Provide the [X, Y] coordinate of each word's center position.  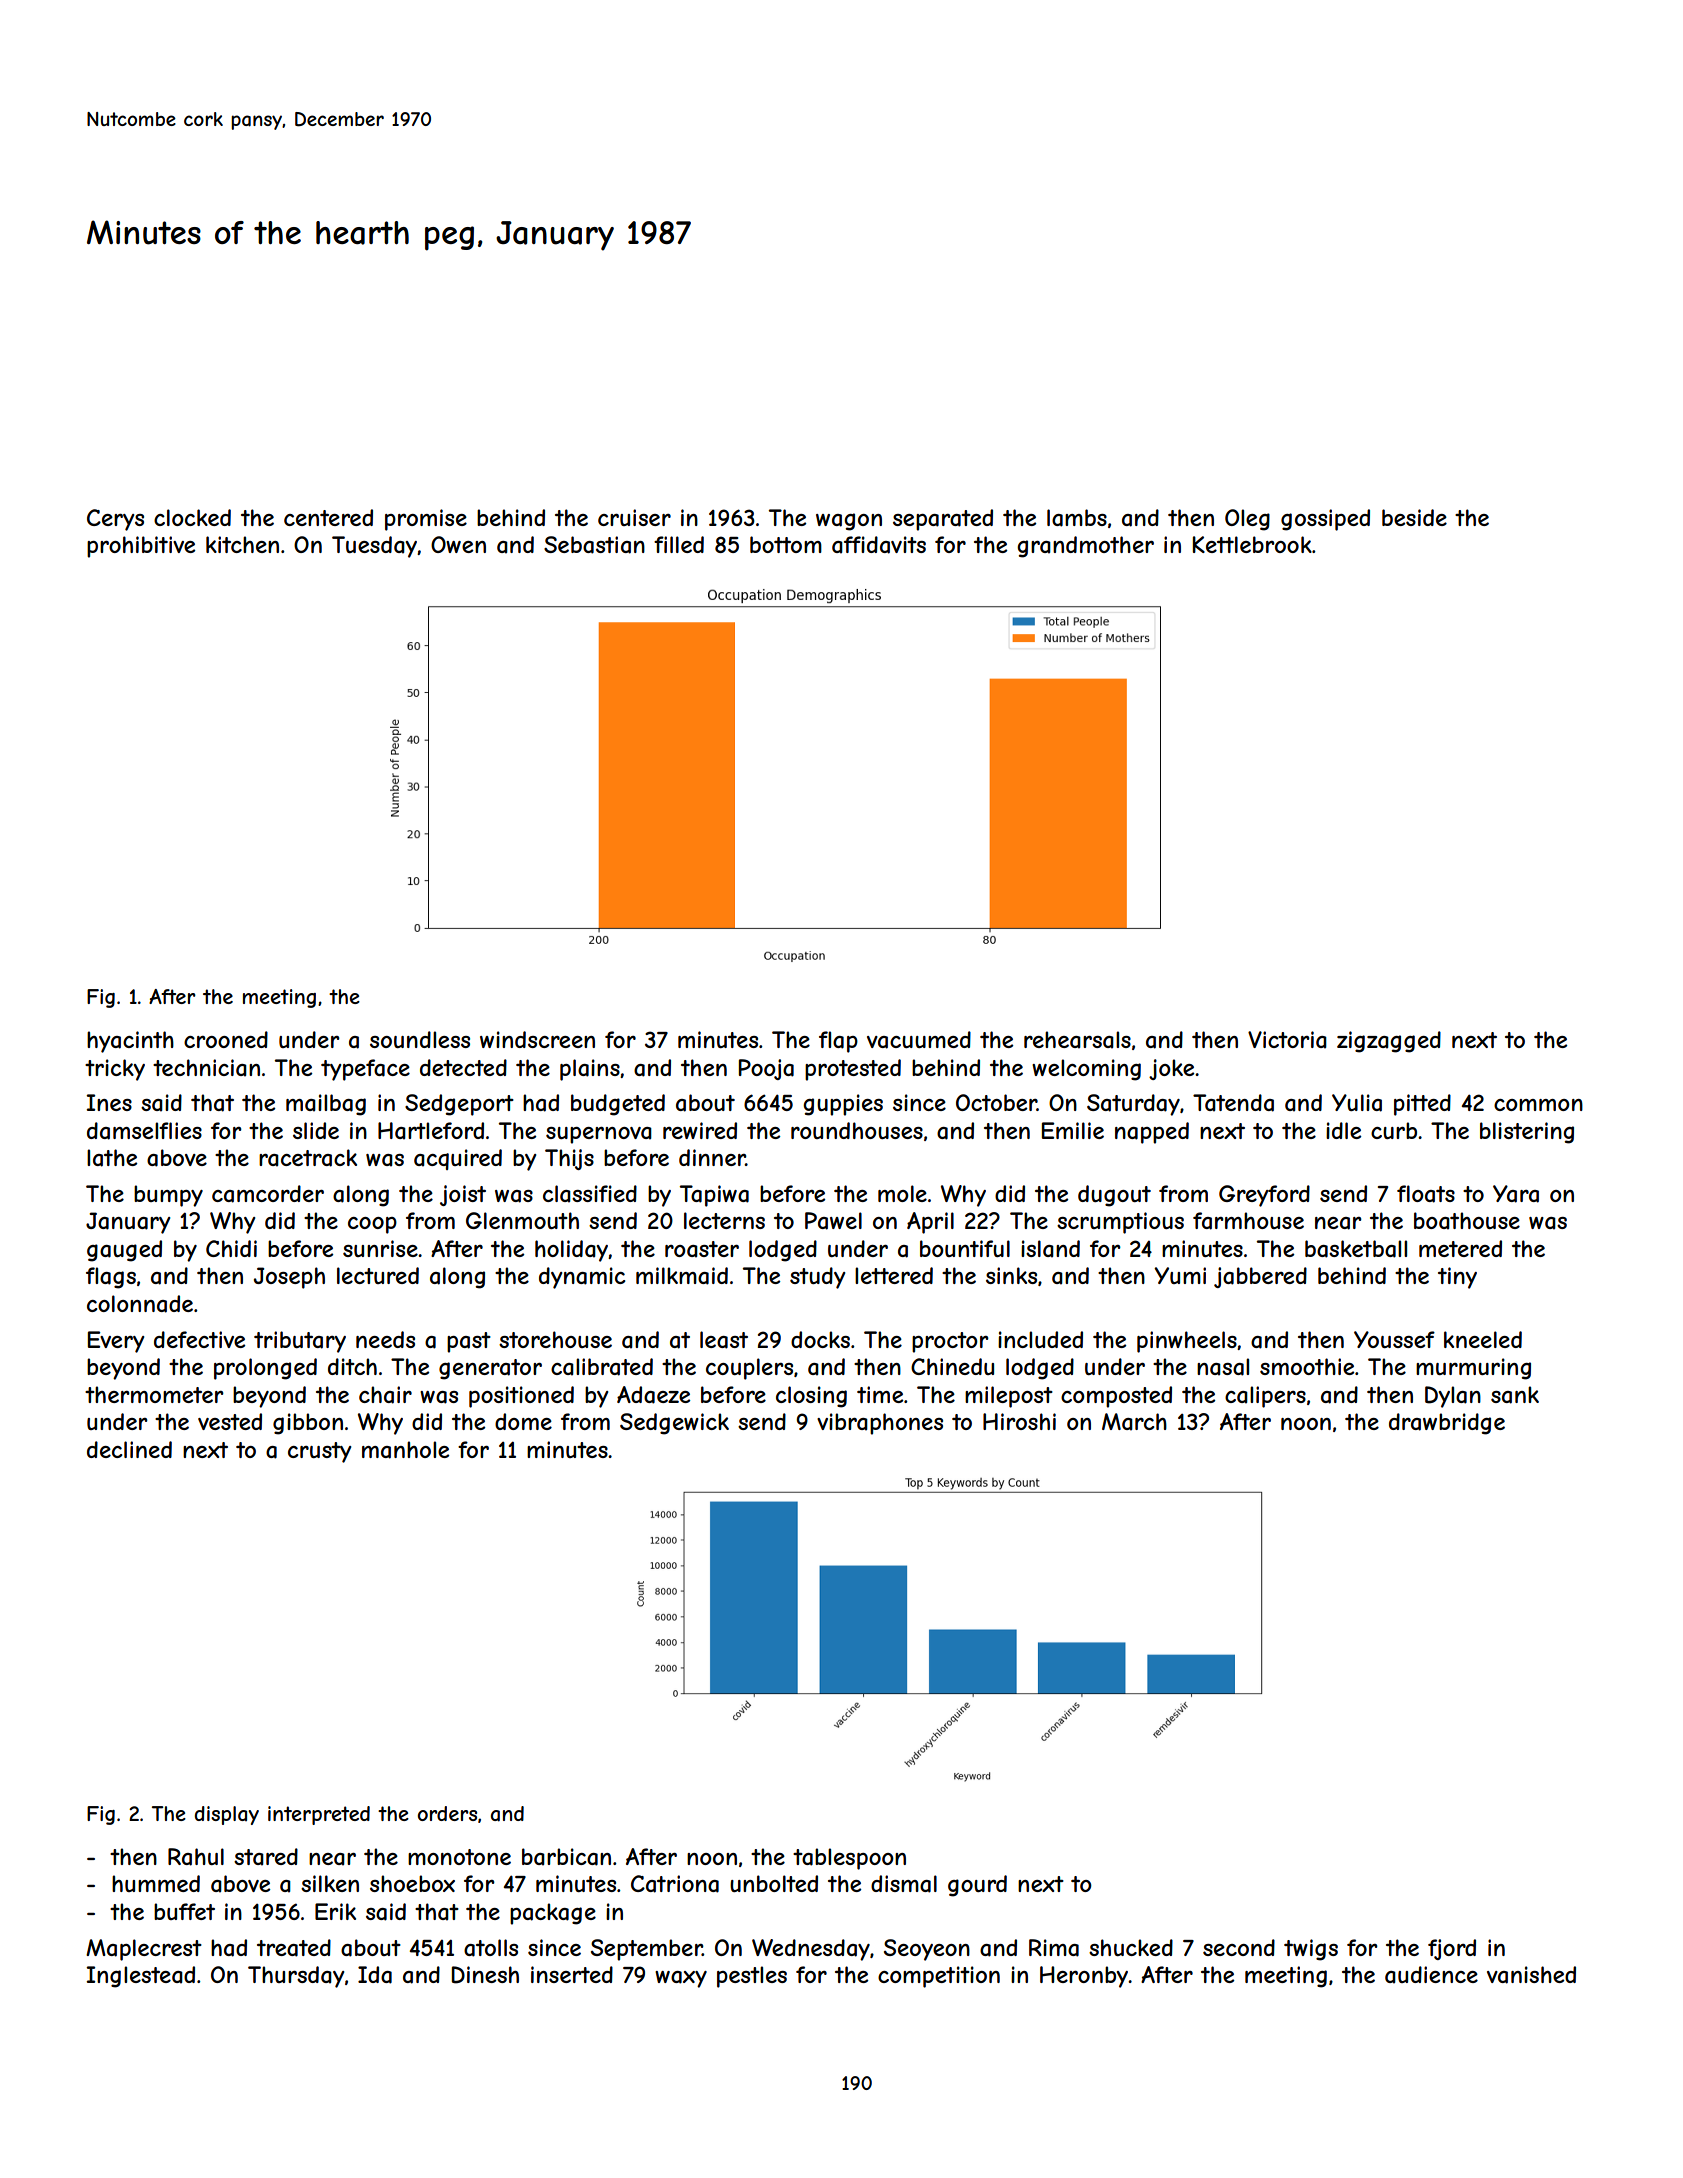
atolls [491, 1948]
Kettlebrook [1252, 544]
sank [1515, 1395]
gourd [977, 1886]
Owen [458, 544]
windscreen [537, 1039]
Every [116, 1342]
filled [679, 544]
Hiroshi [1019, 1421]
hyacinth [130, 1042]
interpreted [319, 1815]
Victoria [1287, 1040]
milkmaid [682, 1276]
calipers [1265, 1397]
